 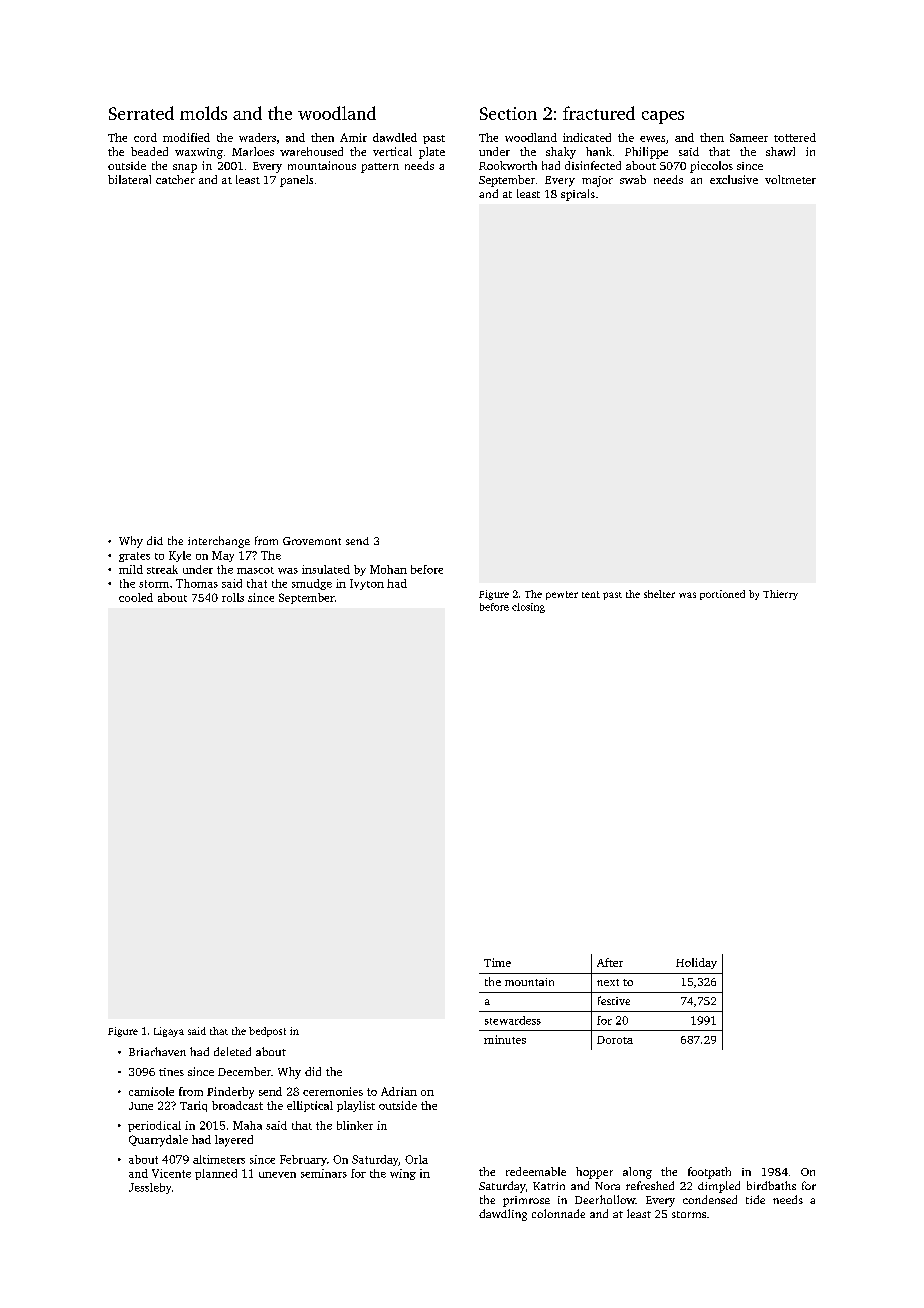 What do you see at coordinates (388, 569) in the screenshot?
I see `Mohan` at bounding box center [388, 569].
